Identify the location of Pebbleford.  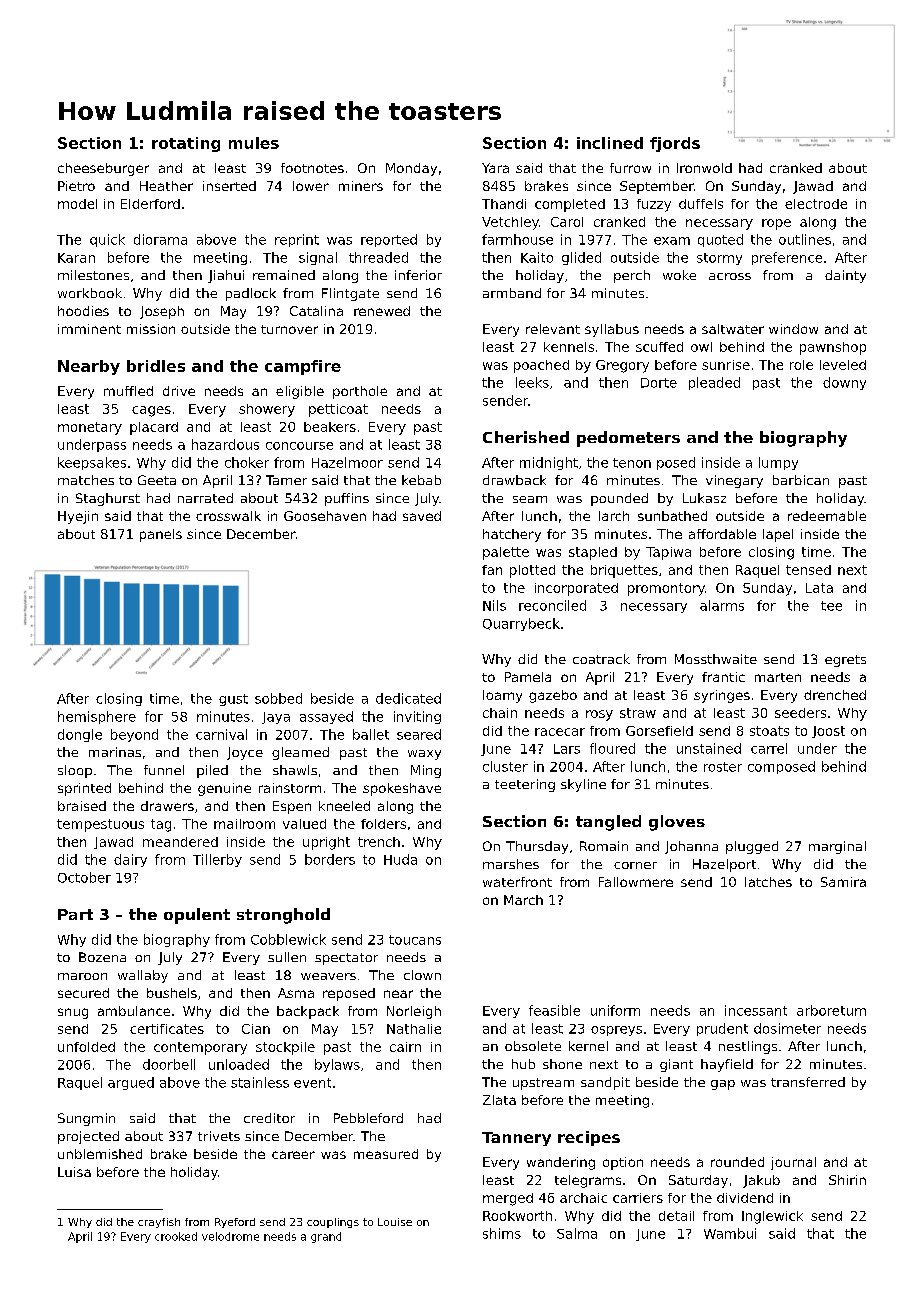
(368, 1118).
